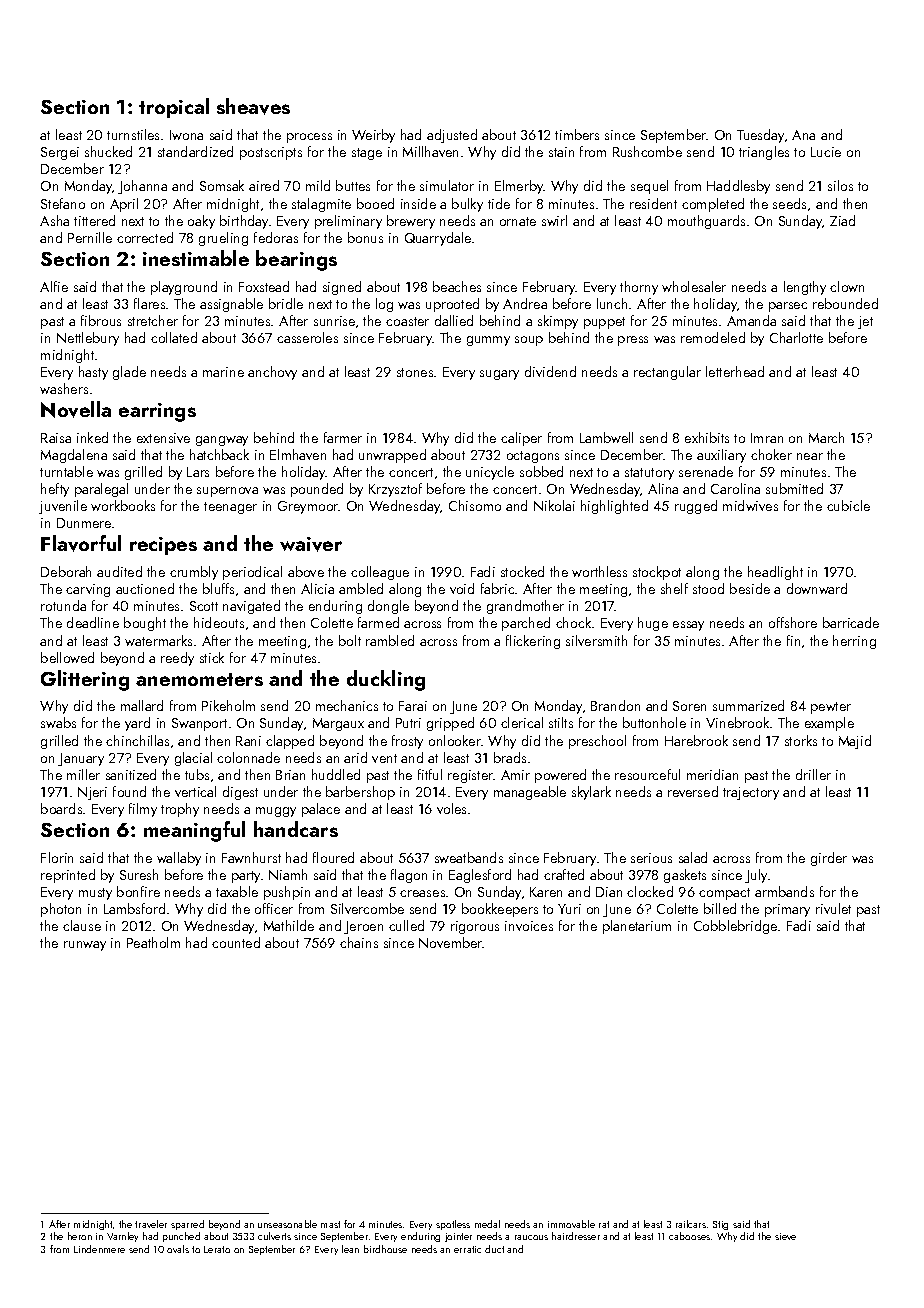 The height and width of the document is (1308, 924). What do you see at coordinates (706, 222) in the document?
I see `mouthguards` at bounding box center [706, 222].
